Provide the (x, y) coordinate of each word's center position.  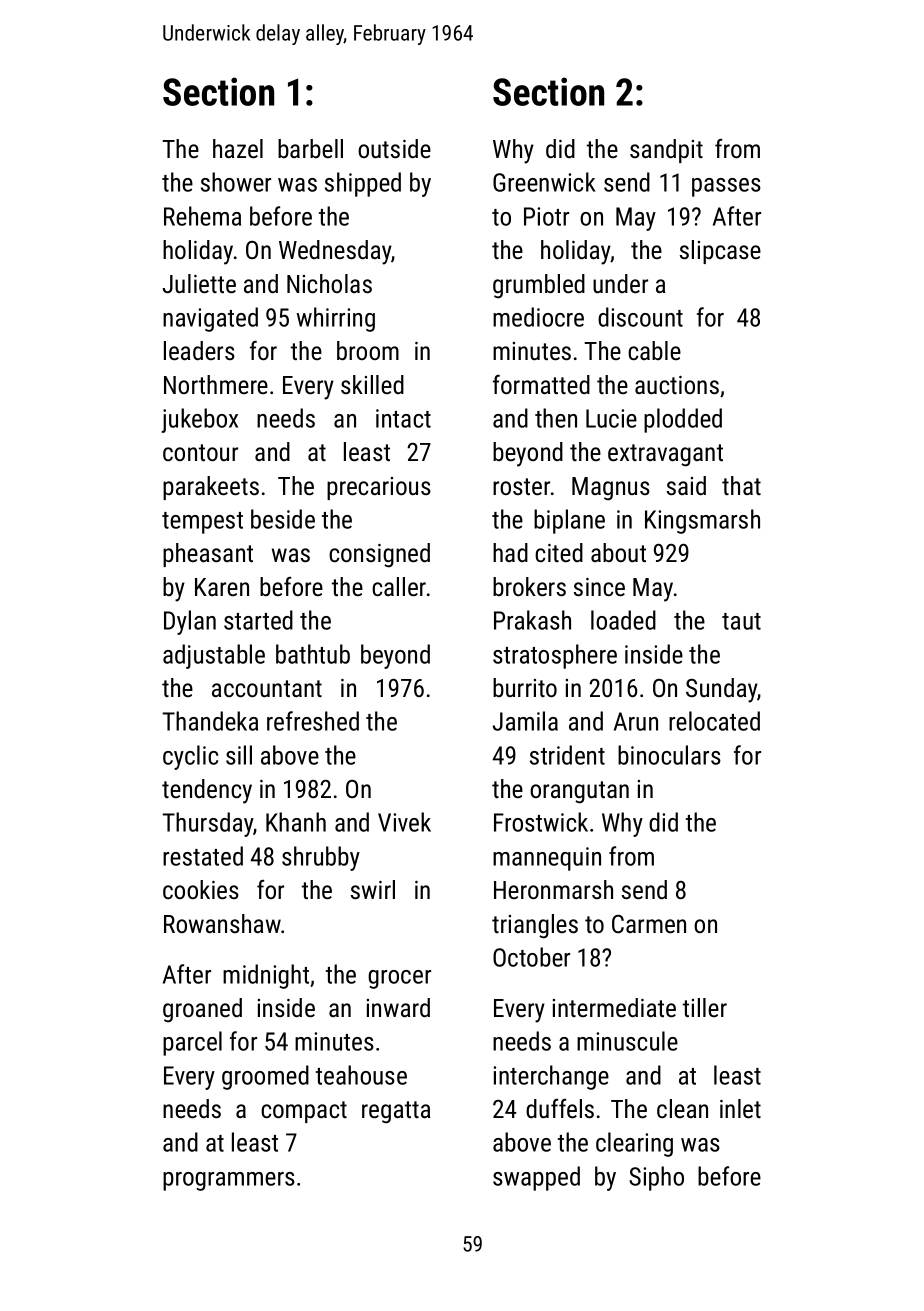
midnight (266, 976)
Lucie (611, 418)
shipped (363, 184)
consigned (379, 555)
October (531, 957)
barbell (310, 148)
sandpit (666, 151)
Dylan (190, 622)
